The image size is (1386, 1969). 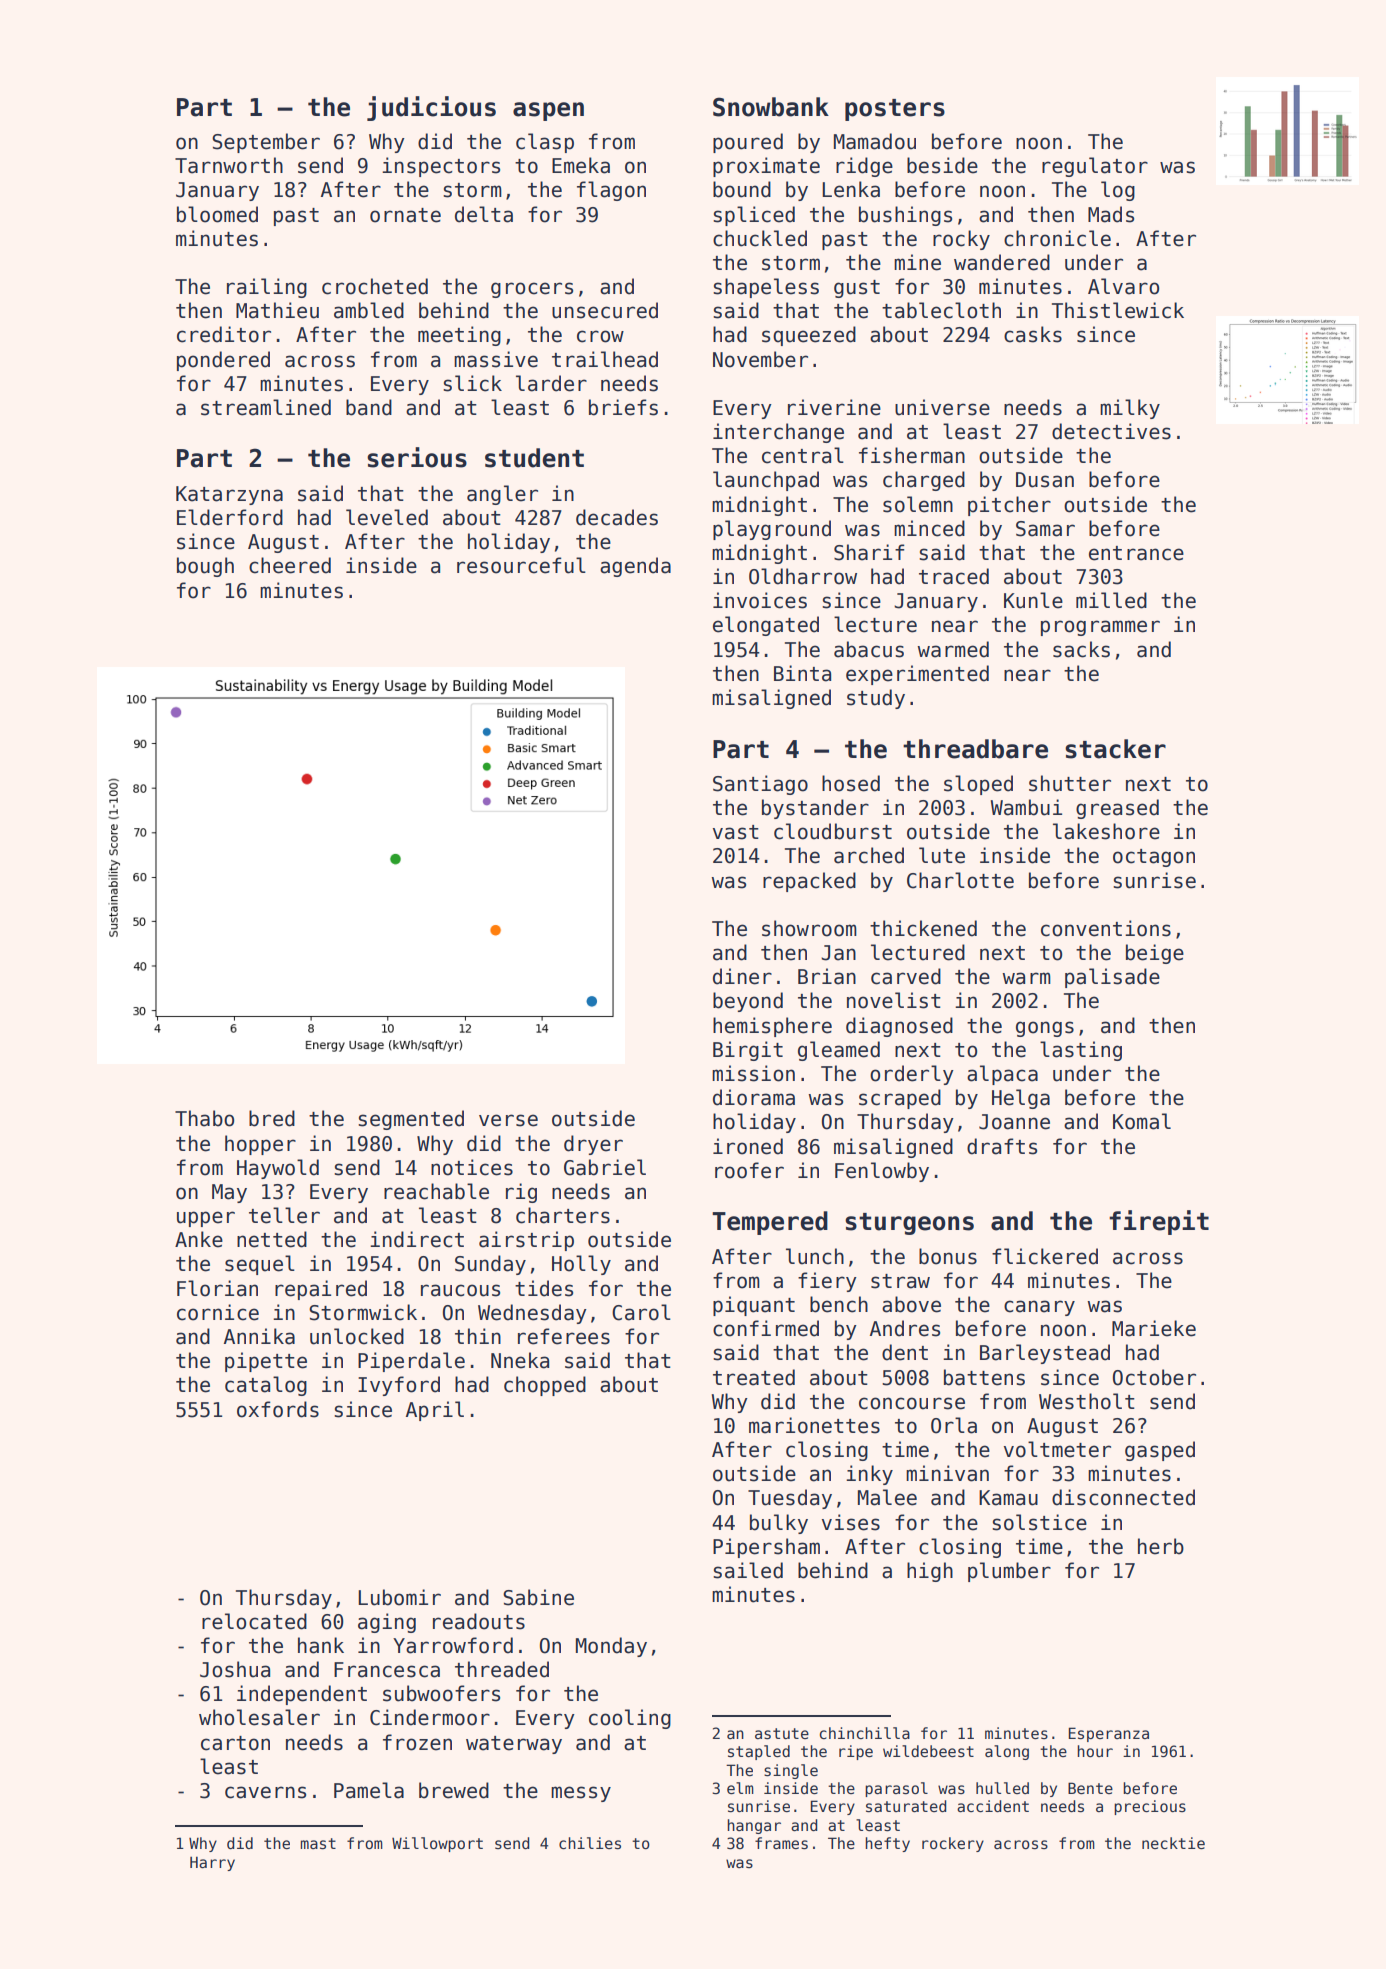 What do you see at coordinates (1109, 1734) in the screenshot?
I see `Esperanza` at bounding box center [1109, 1734].
